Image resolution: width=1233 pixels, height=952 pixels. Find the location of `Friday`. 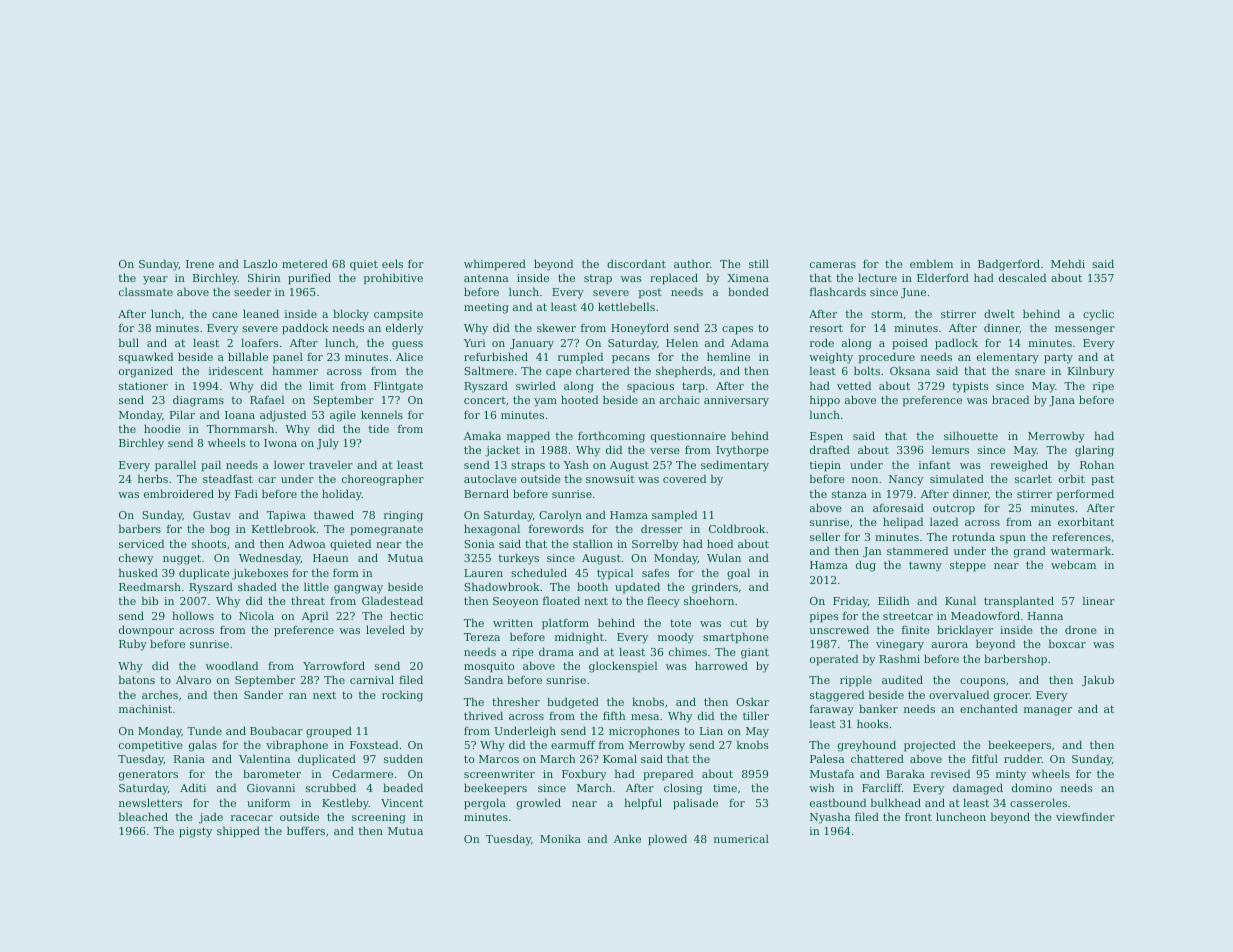

Friday is located at coordinates (850, 602).
